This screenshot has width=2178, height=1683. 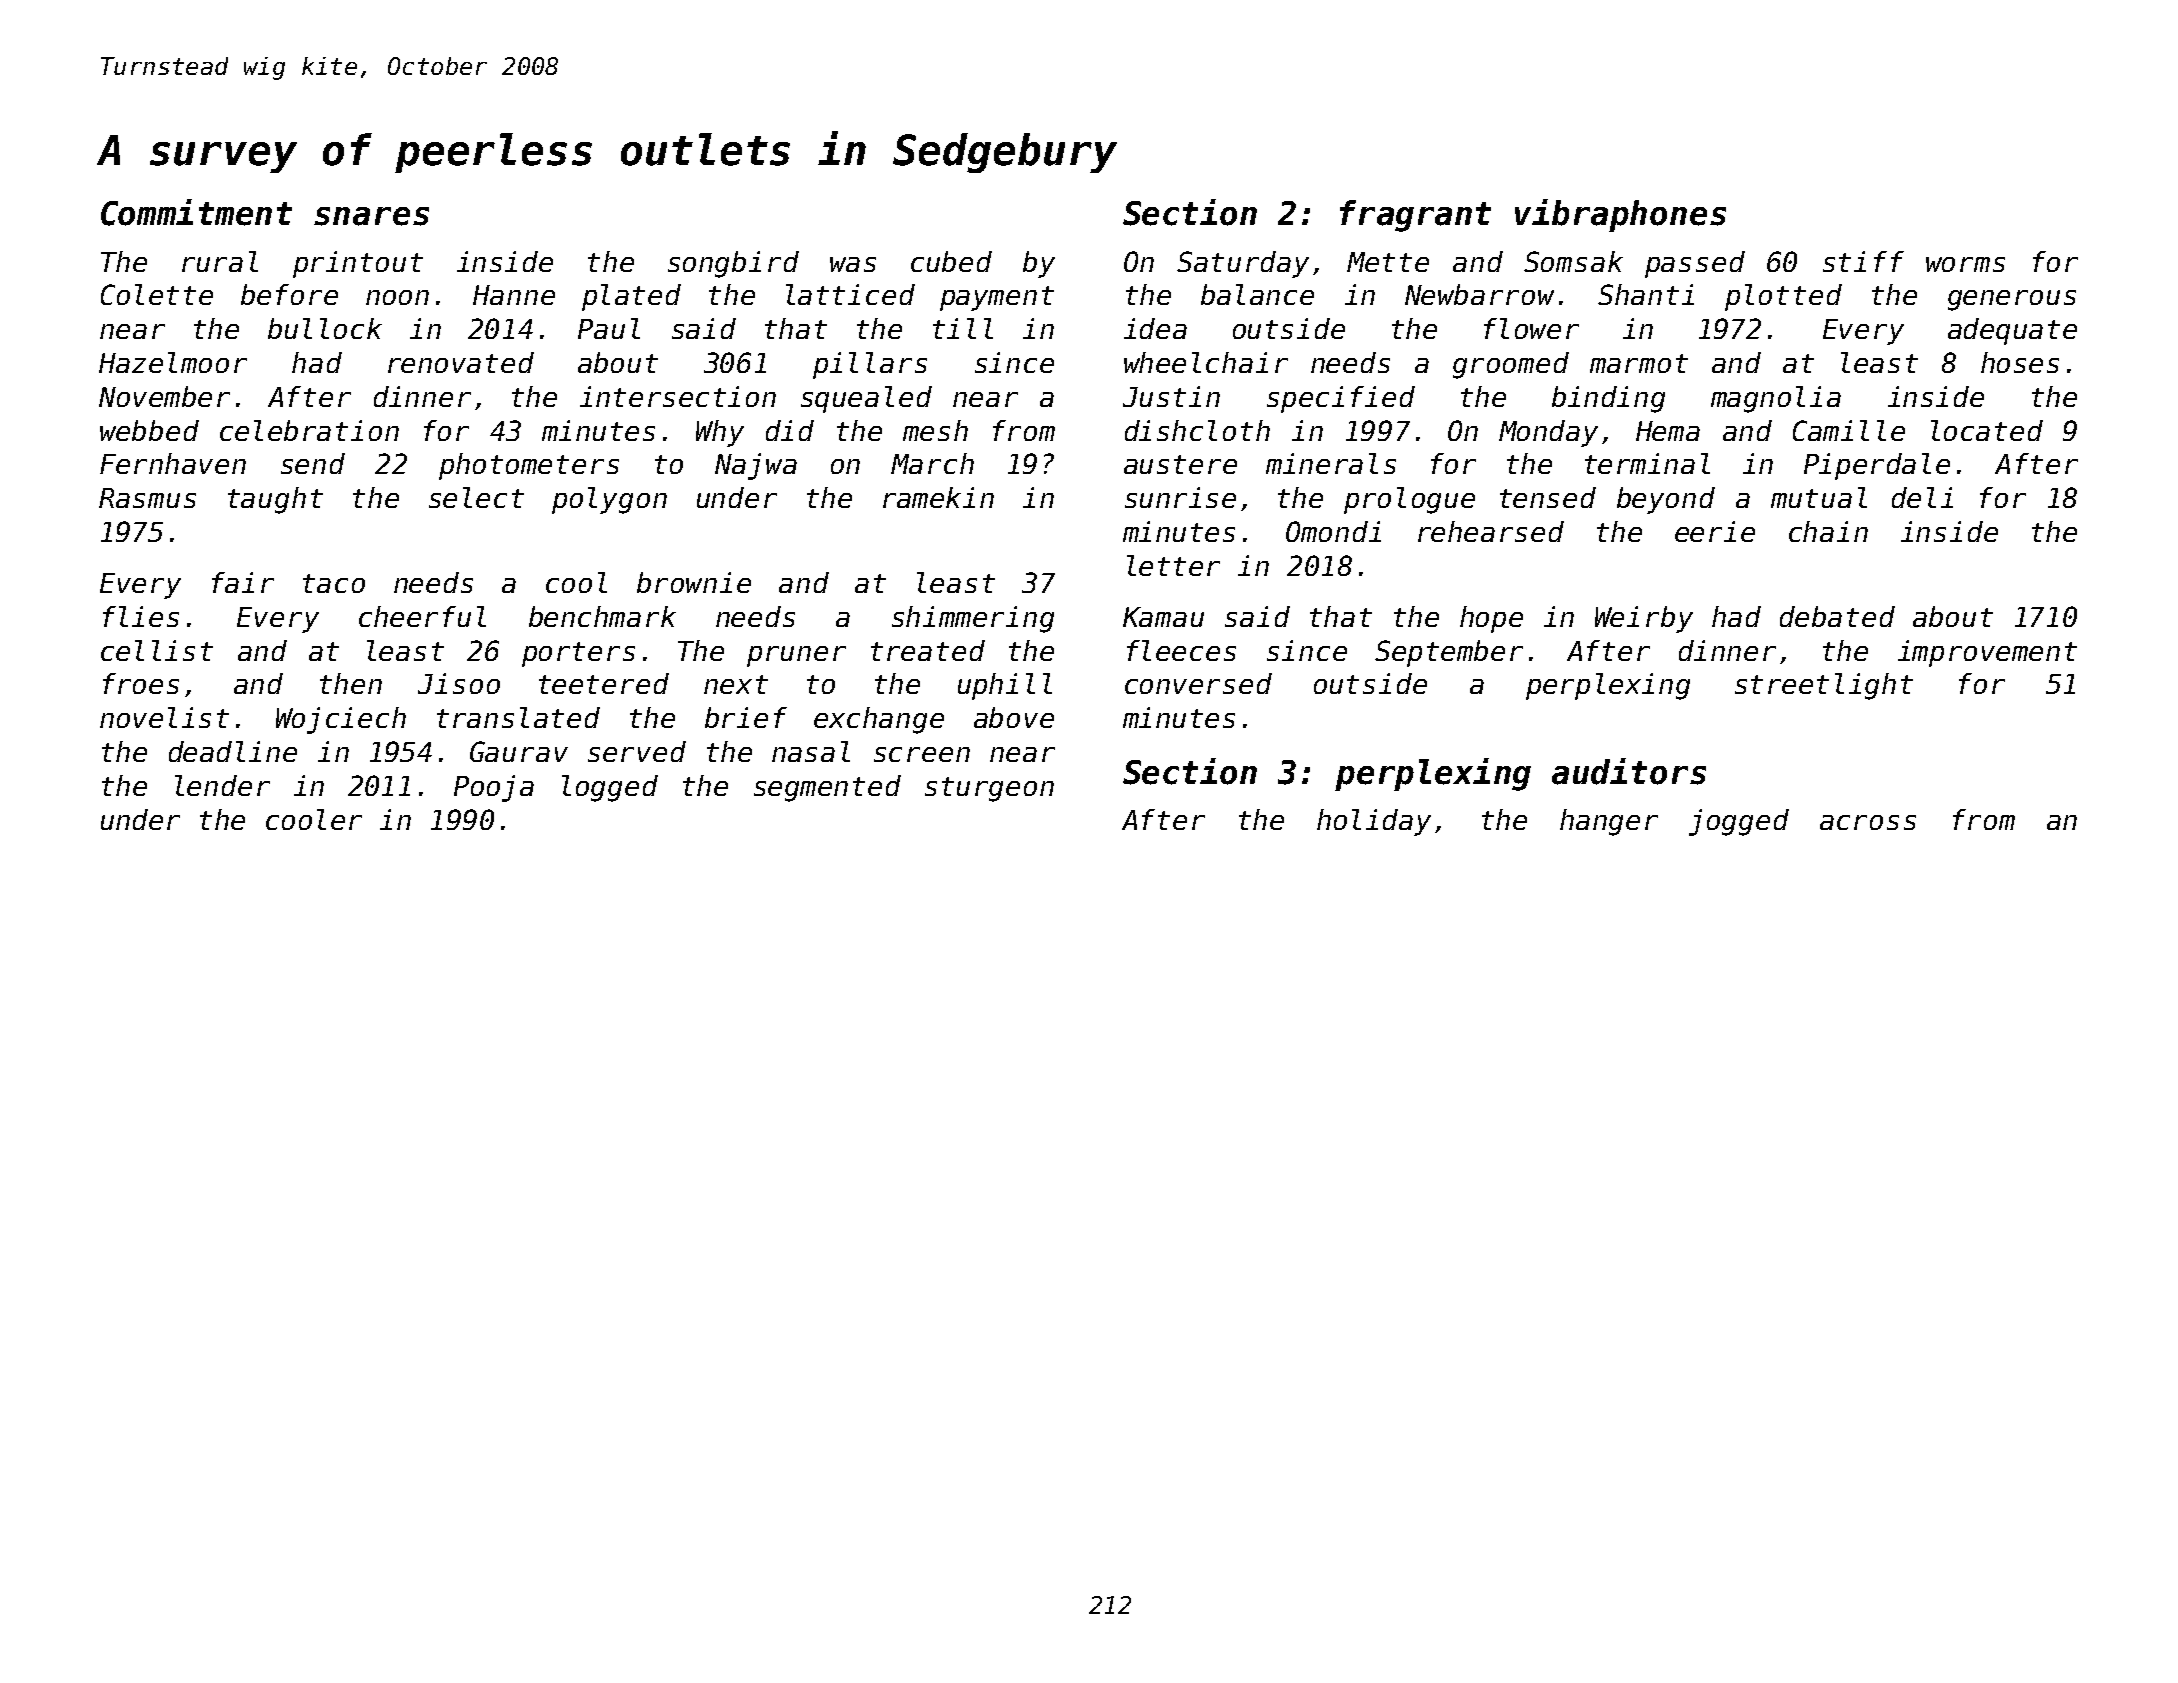 What do you see at coordinates (358, 264) in the screenshot?
I see `printout` at bounding box center [358, 264].
